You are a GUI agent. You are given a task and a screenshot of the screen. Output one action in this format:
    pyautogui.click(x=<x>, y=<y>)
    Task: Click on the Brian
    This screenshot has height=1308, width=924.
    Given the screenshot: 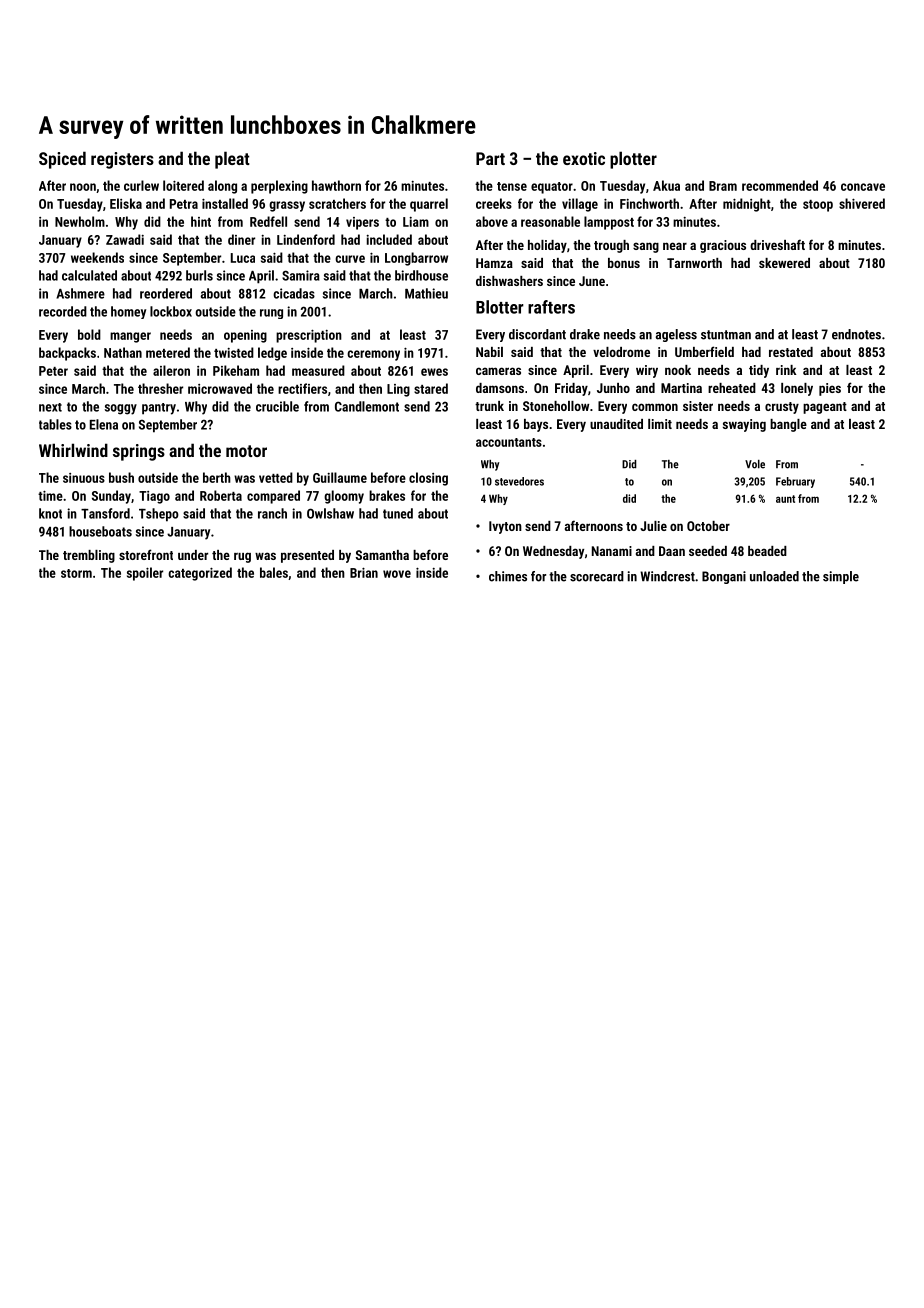 What is the action you would take?
    pyautogui.click(x=364, y=573)
